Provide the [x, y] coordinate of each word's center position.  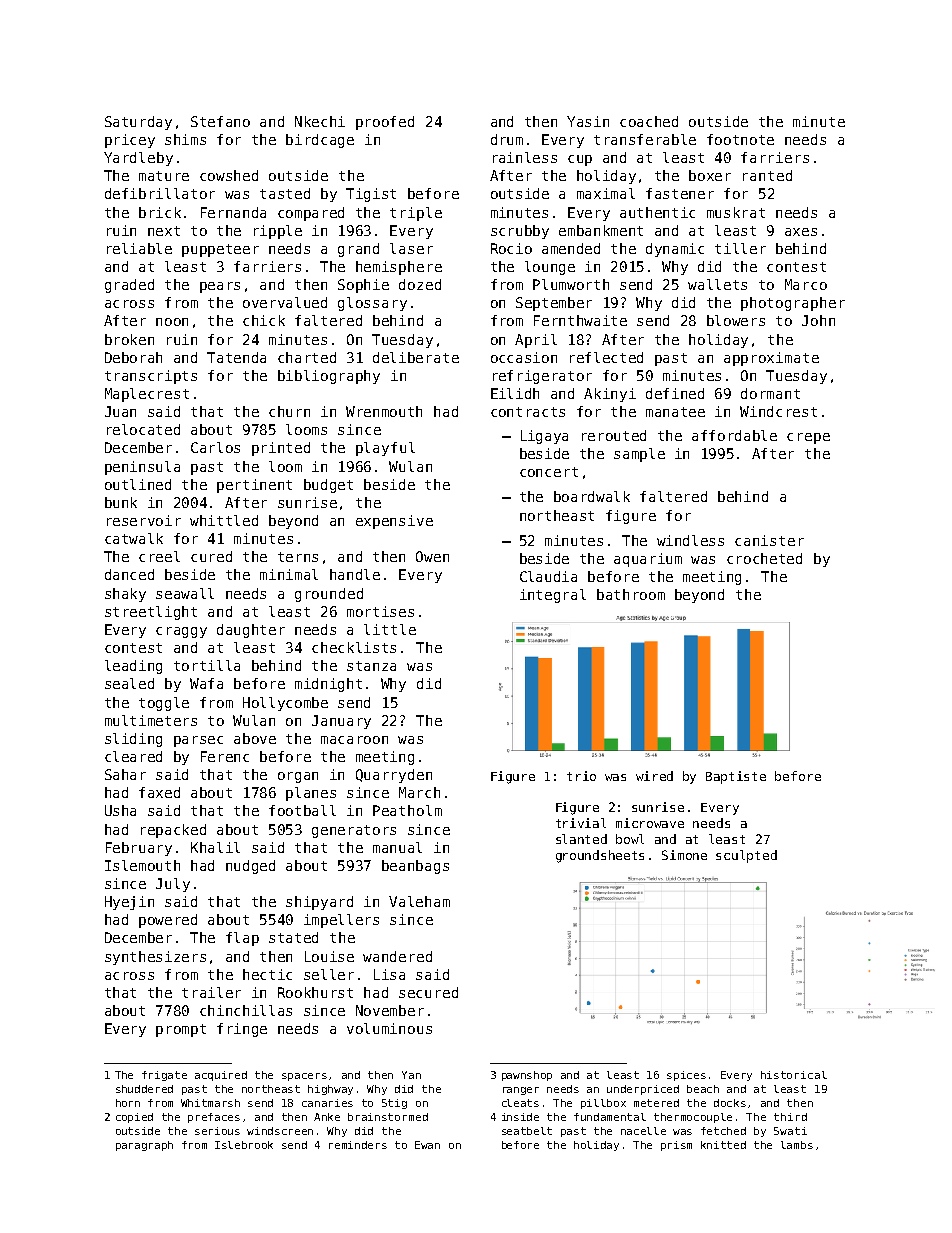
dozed [420, 284]
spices [686, 1076]
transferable [645, 139]
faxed [159, 792]
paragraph [144, 1146]
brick [160, 212]
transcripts [151, 377]
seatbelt [527, 1131]
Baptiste [736, 777]
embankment [601, 230]
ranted [767, 175]
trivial [581, 823]
